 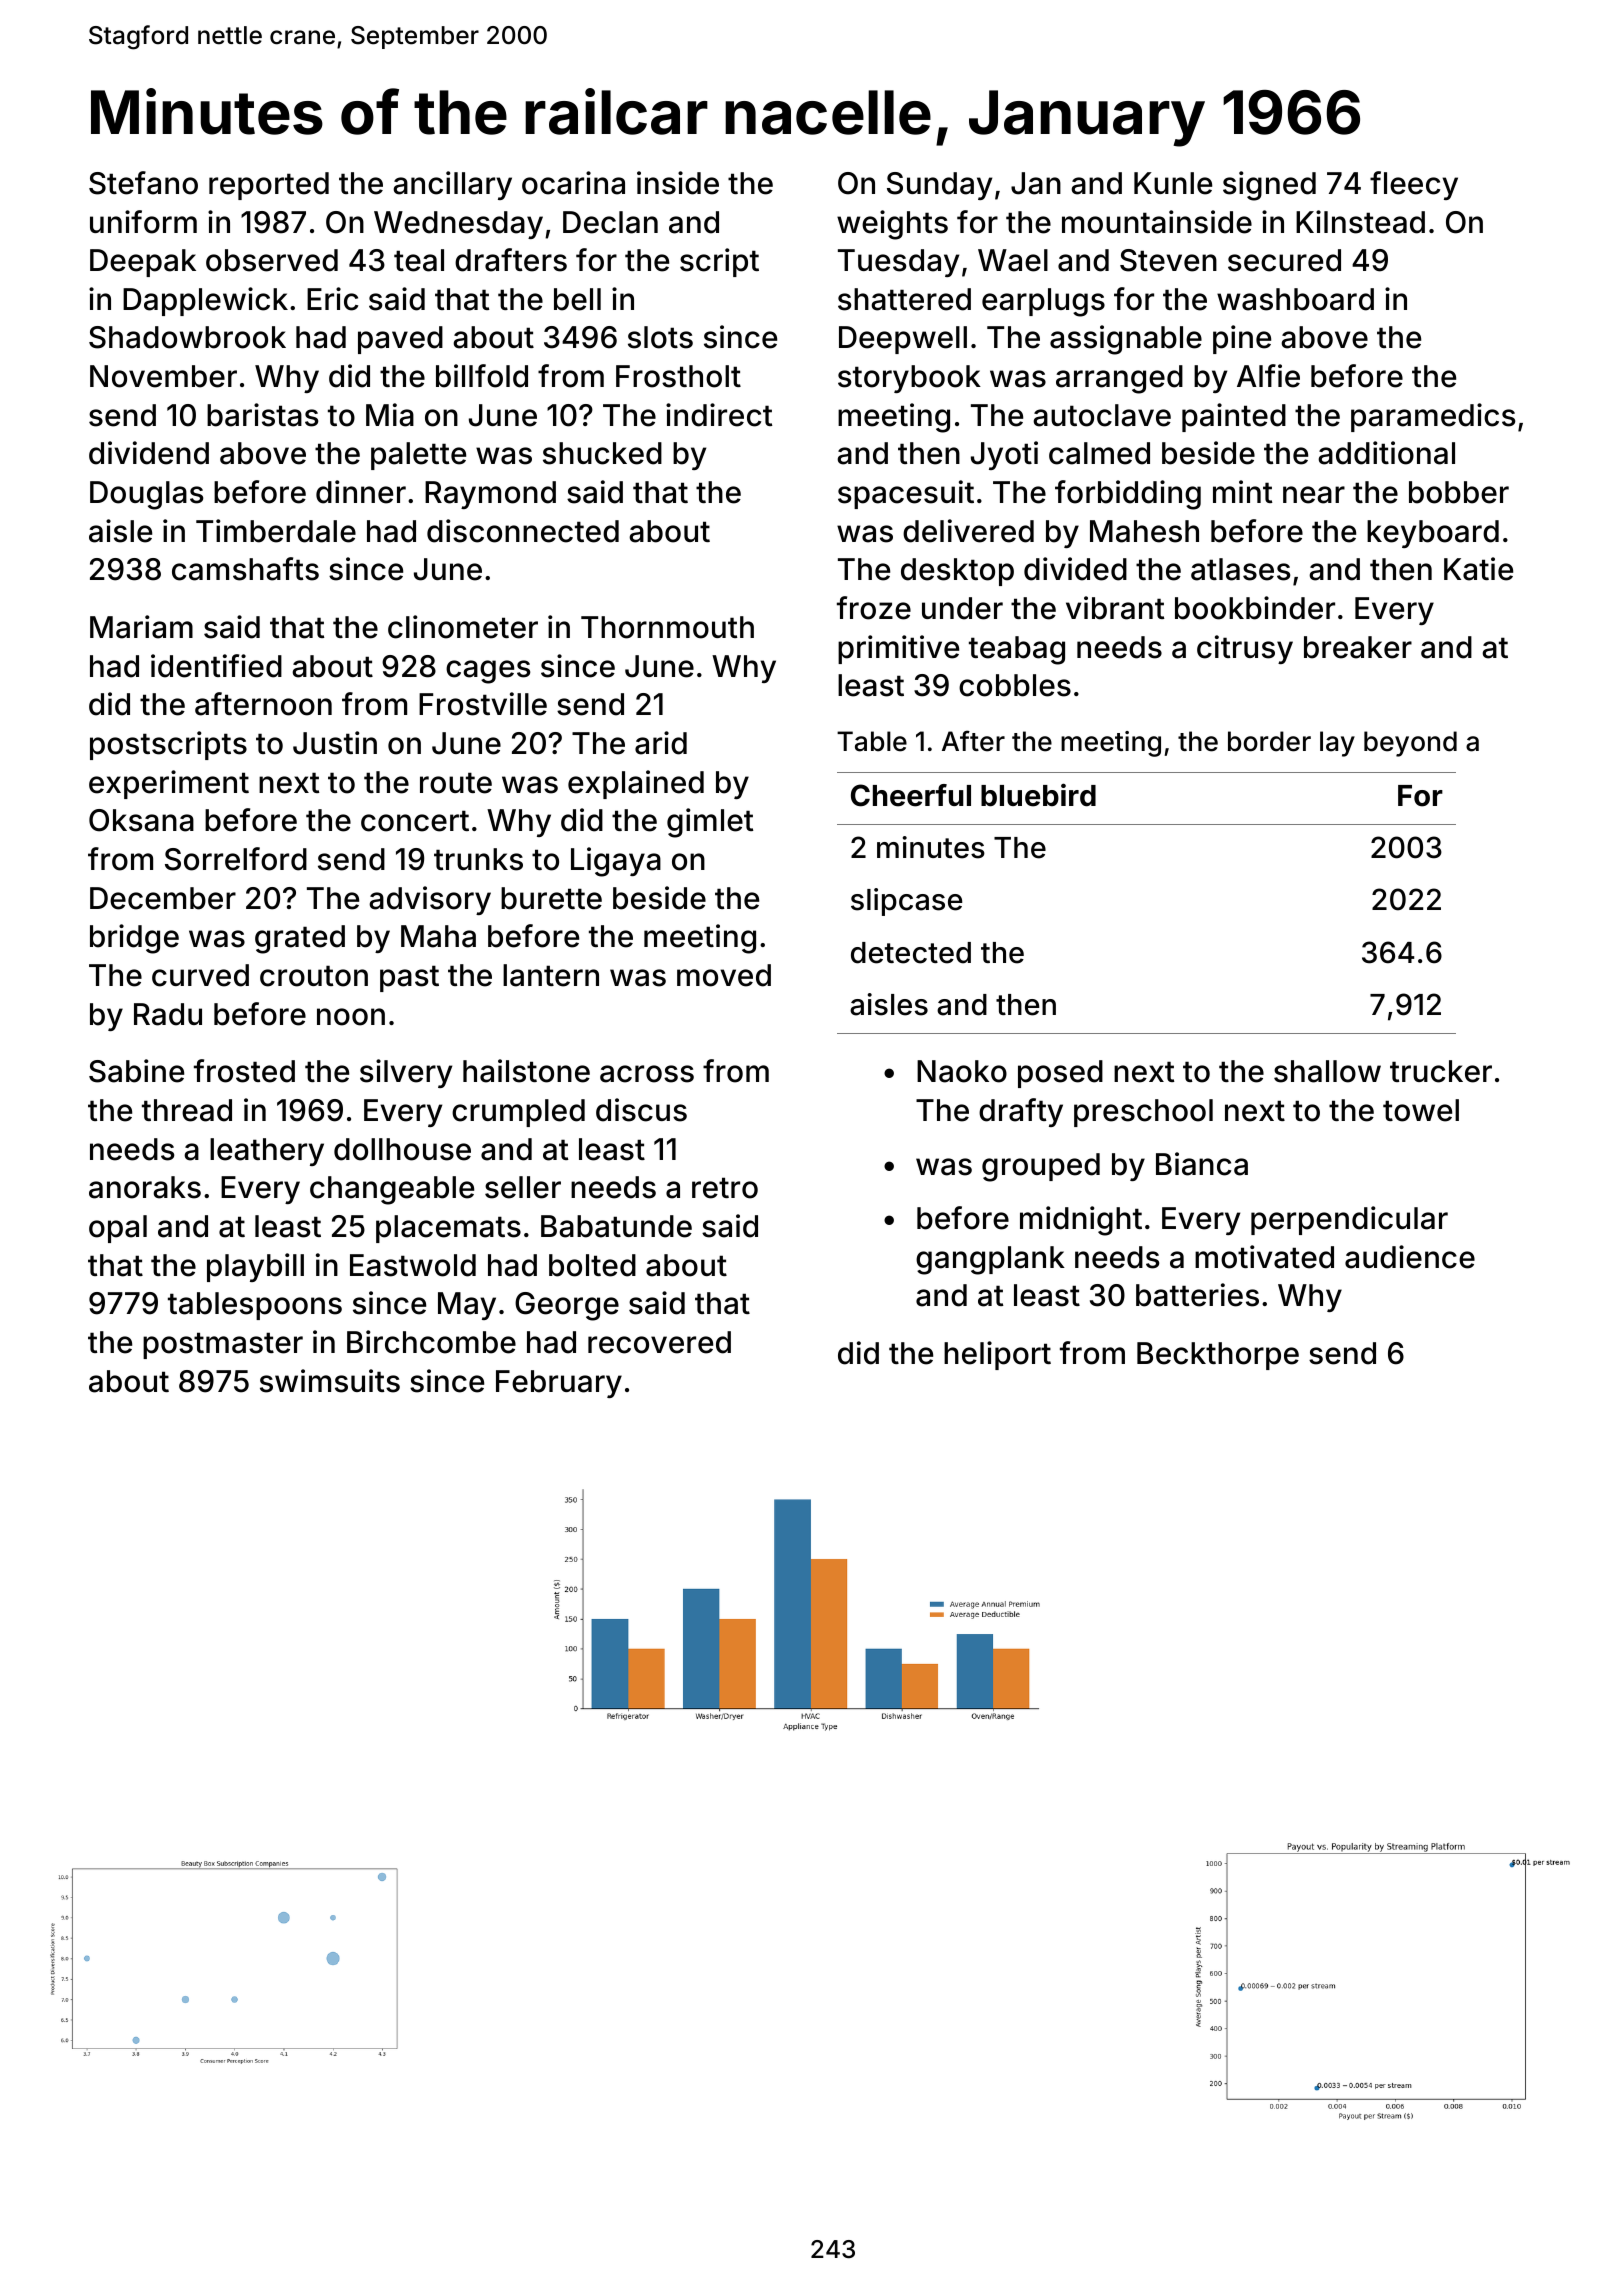 What do you see at coordinates (149, 453) in the image?
I see `dividend` at bounding box center [149, 453].
